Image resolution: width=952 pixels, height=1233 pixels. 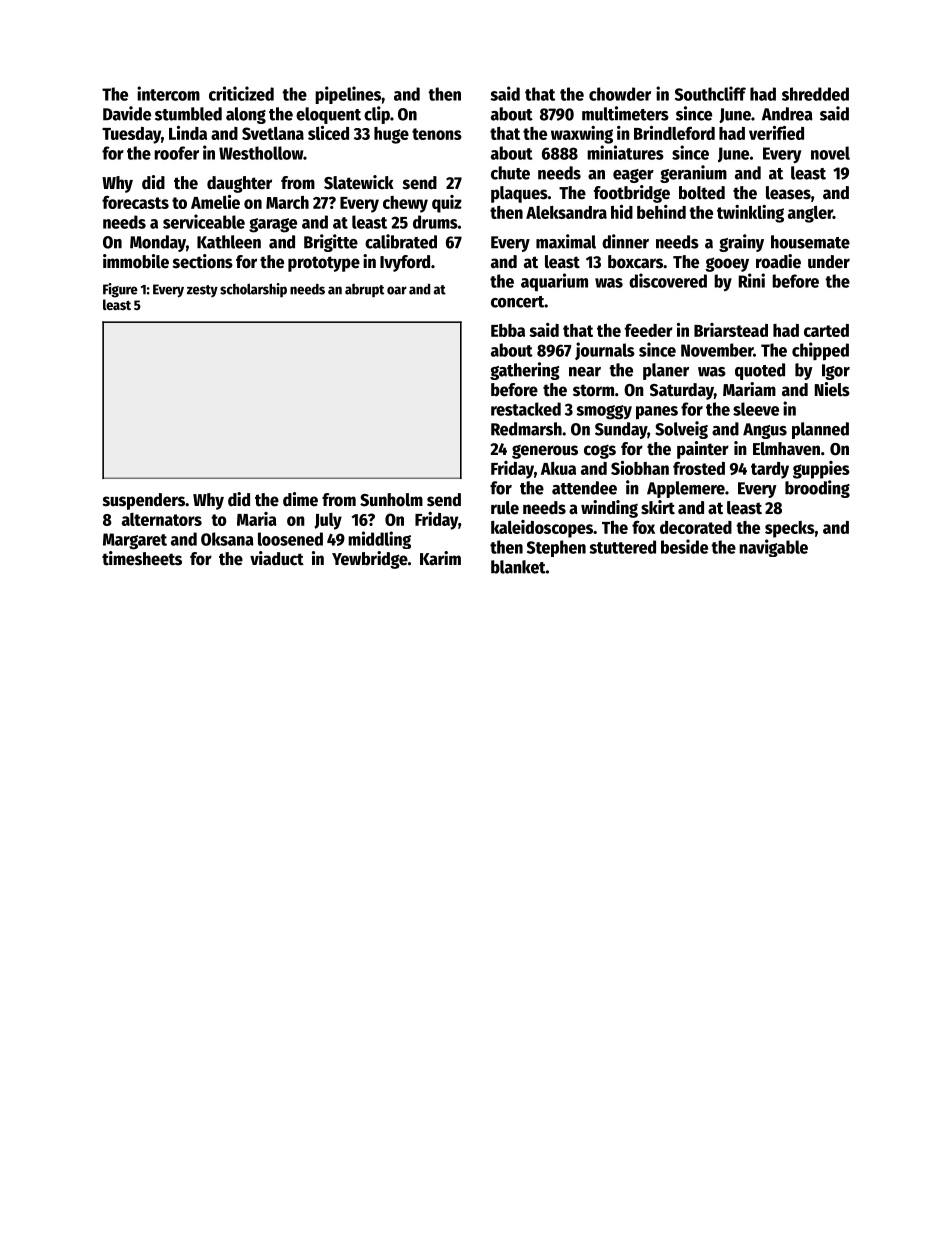 I want to click on Monday, so click(x=158, y=243).
